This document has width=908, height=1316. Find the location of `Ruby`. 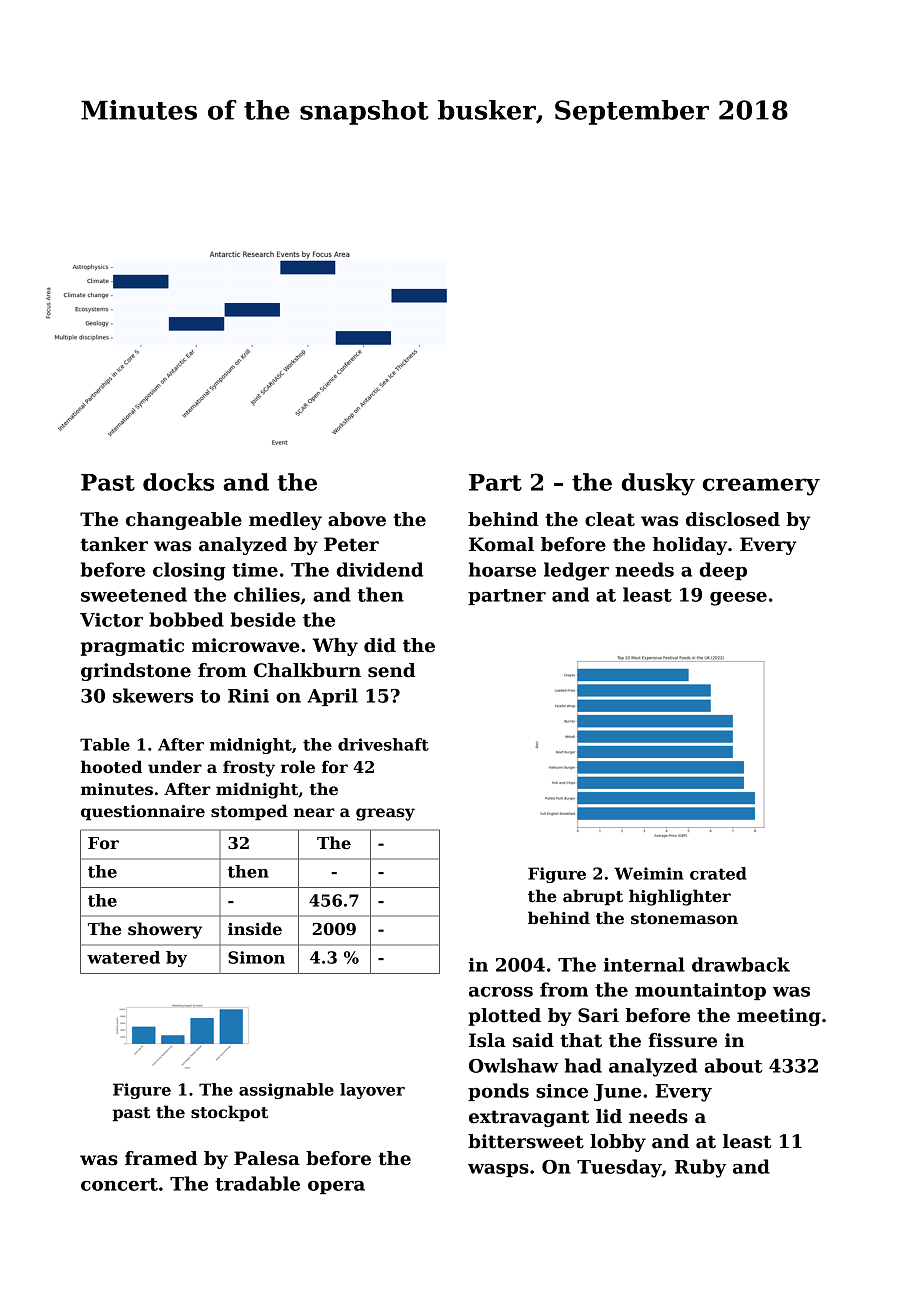

Ruby is located at coordinates (700, 1168).
